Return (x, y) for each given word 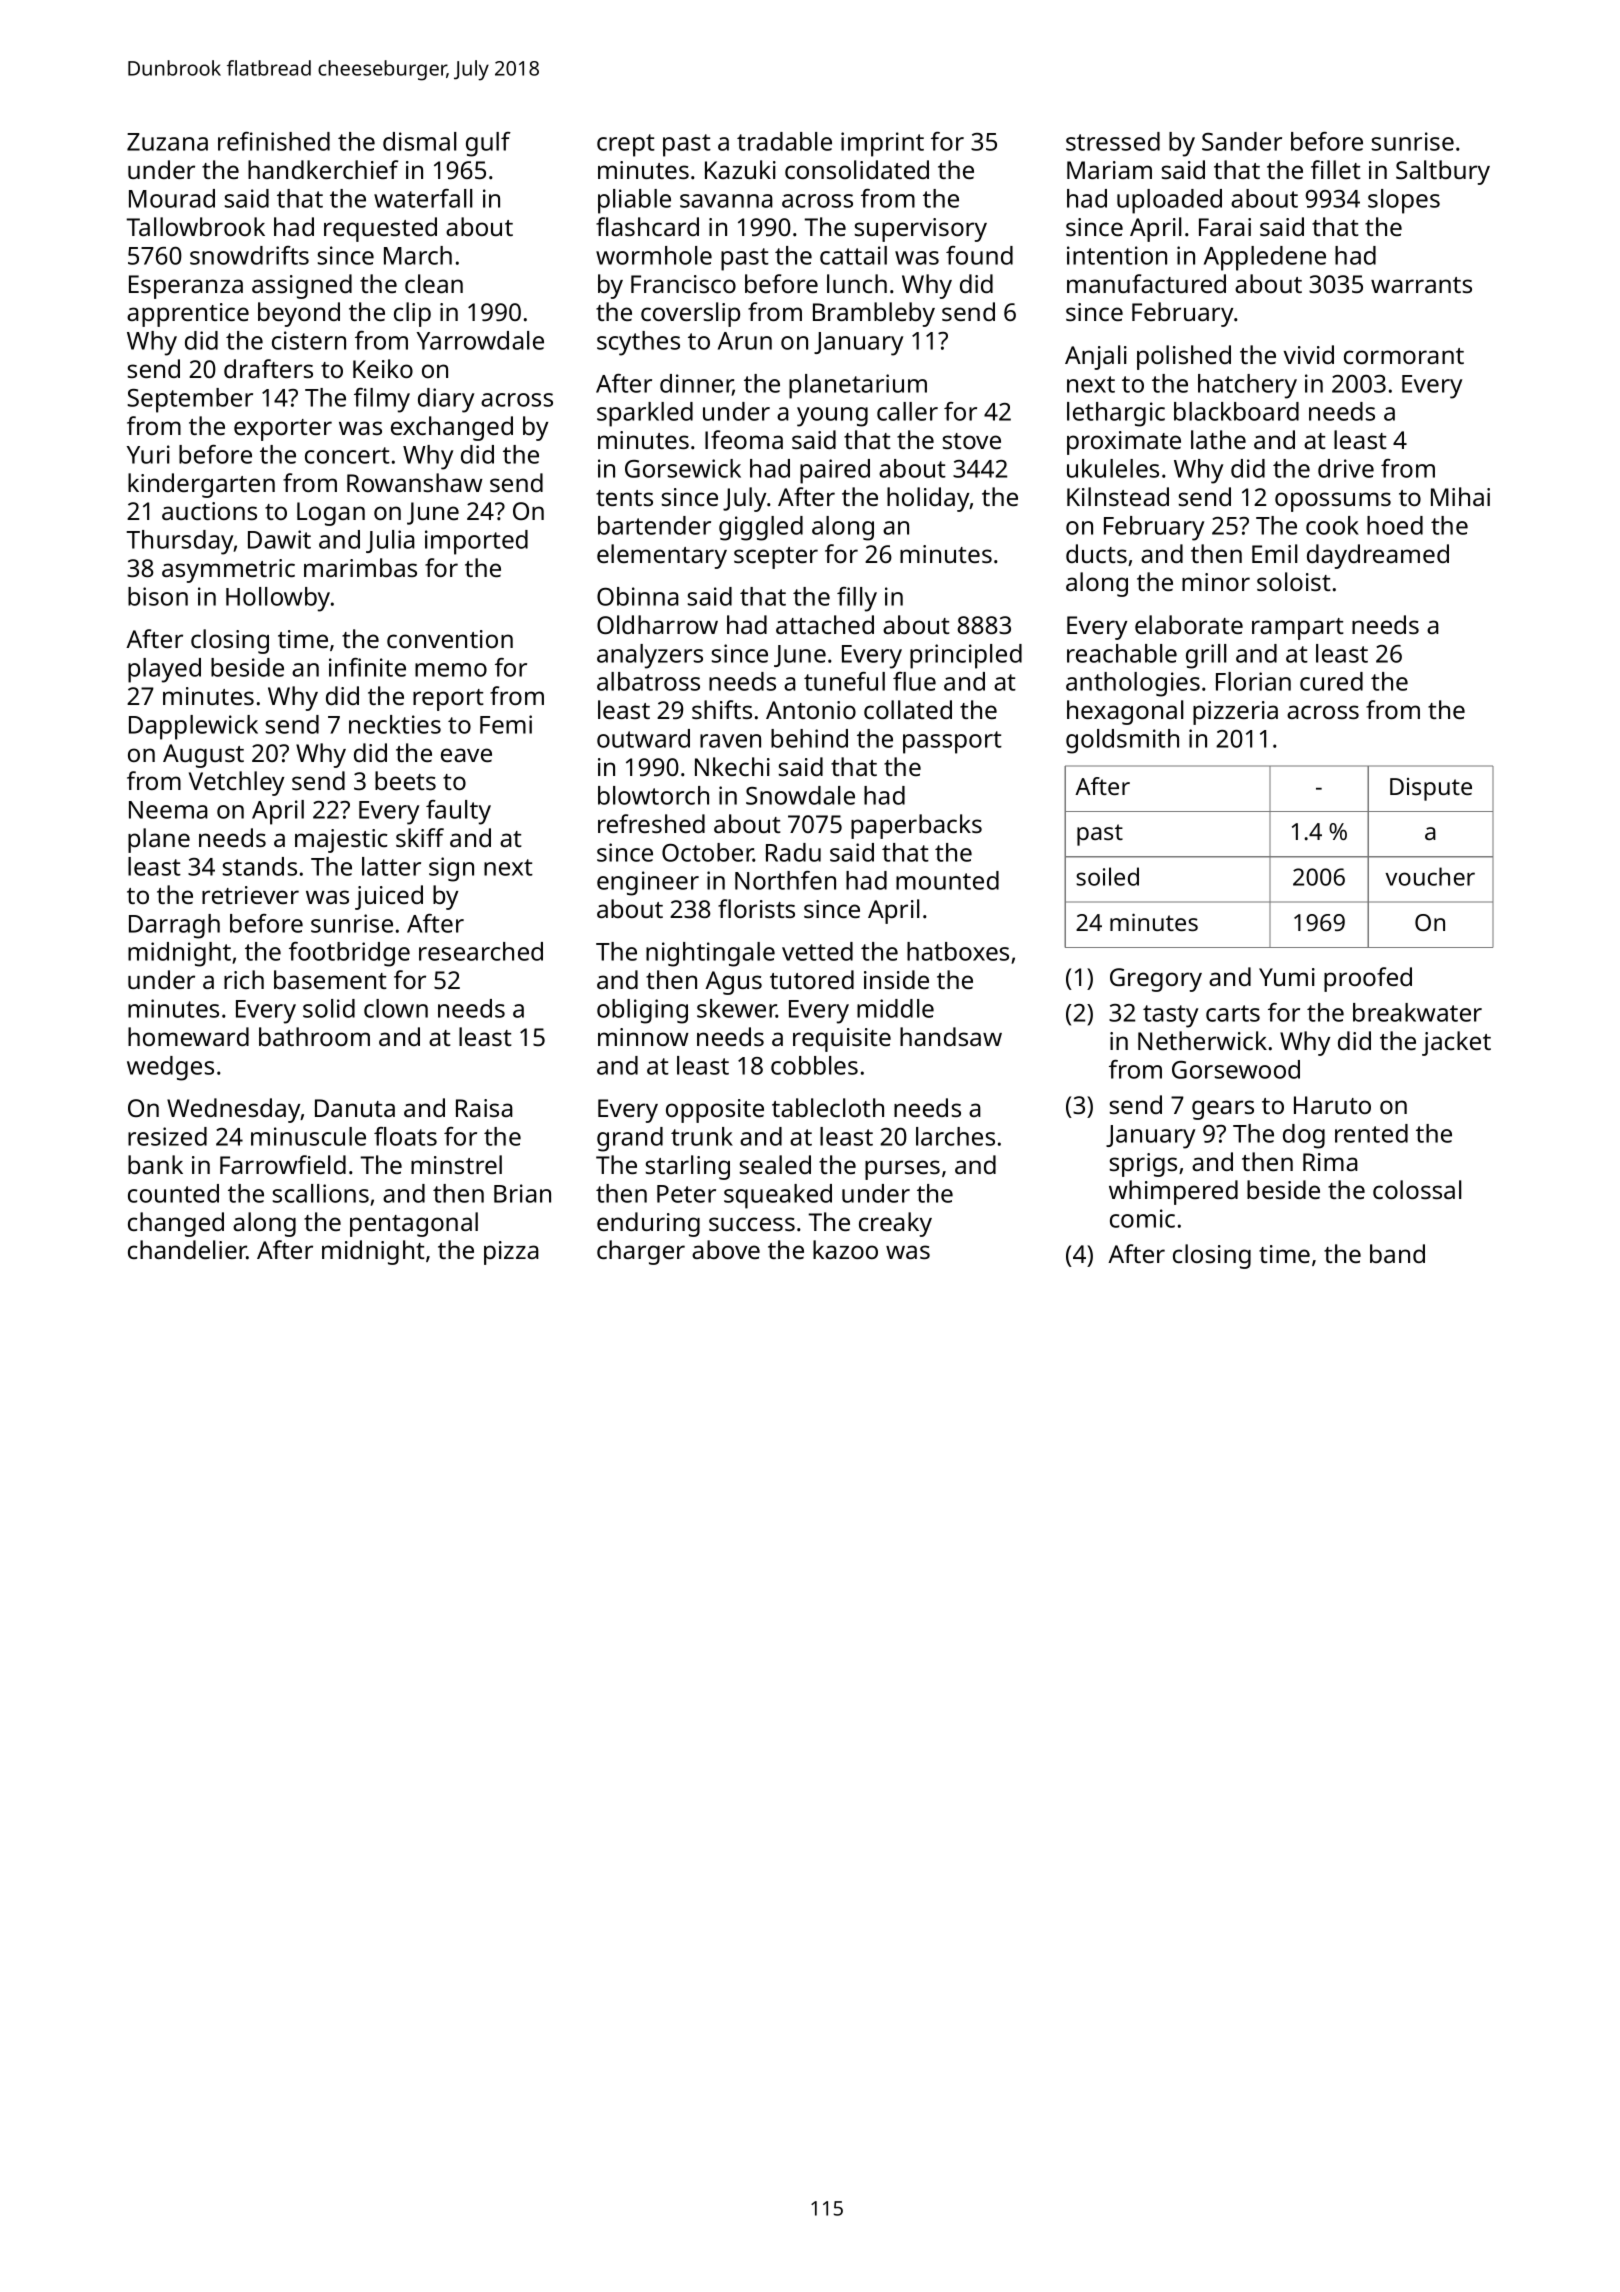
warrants (1421, 285)
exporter (283, 430)
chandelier (187, 1249)
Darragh (174, 926)
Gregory (1156, 980)
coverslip (690, 314)
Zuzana (167, 142)
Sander (1242, 141)
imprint (882, 144)
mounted (947, 880)
